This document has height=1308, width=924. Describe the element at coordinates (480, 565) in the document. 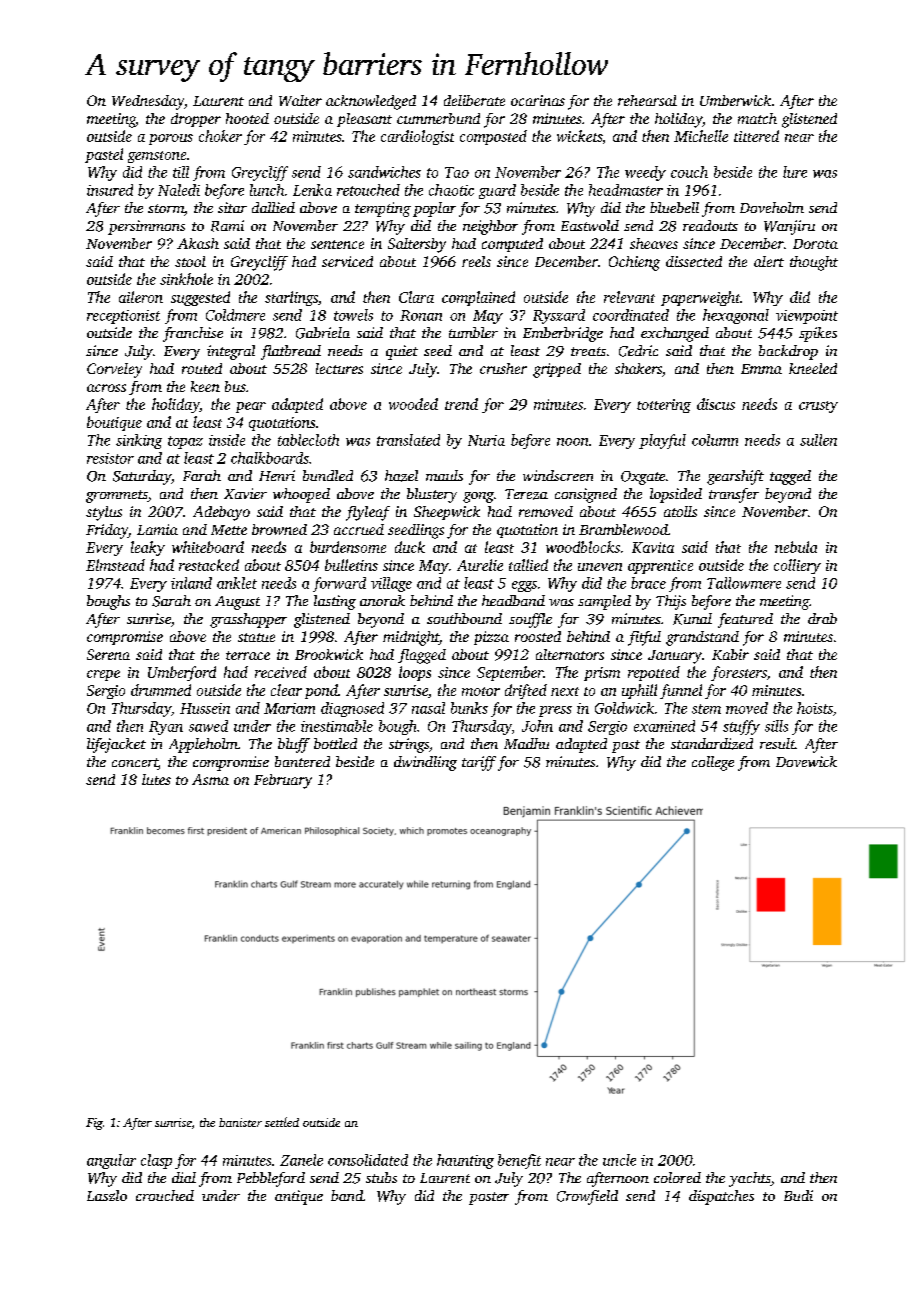

I see `Aurelie` at that location.
